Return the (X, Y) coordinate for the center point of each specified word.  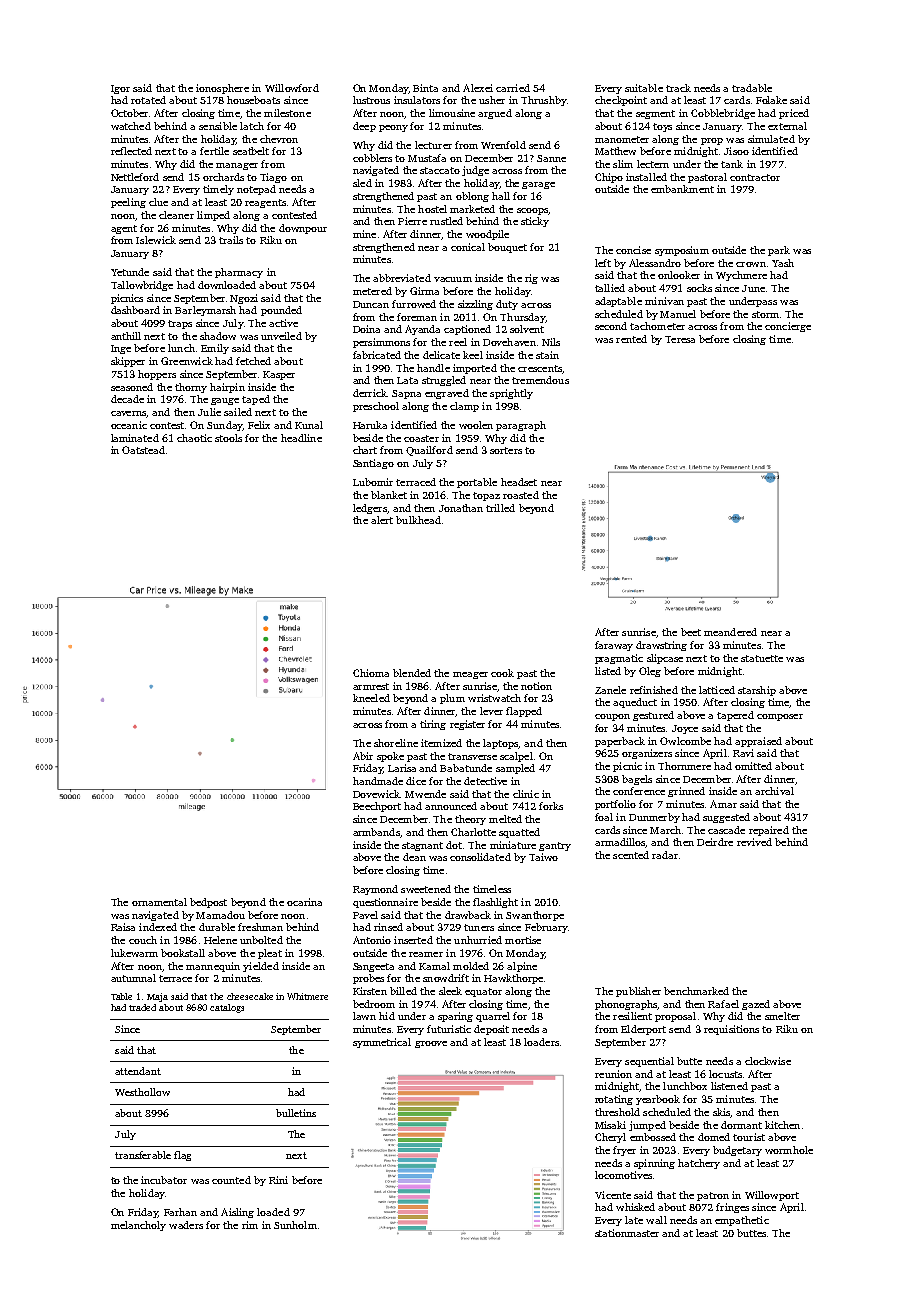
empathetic (742, 1221)
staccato (440, 170)
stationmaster (627, 1233)
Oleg (650, 672)
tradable (752, 88)
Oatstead (143, 450)
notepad (256, 190)
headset (519, 482)
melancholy (138, 1226)
